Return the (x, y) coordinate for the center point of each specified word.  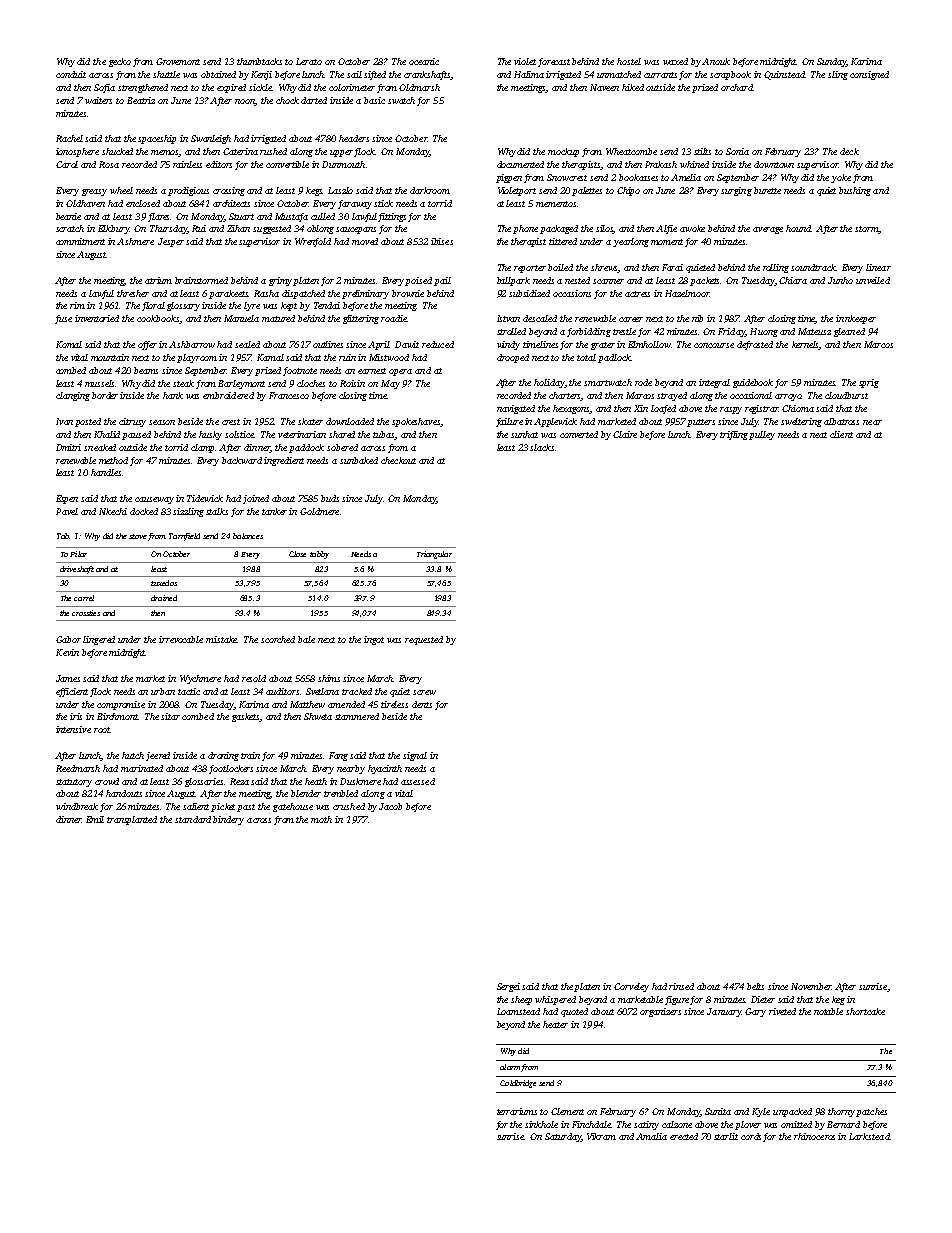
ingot (374, 640)
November (811, 986)
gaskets (246, 717)
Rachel (69, 138)
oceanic (424, 61)
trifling (734, 435)
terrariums (517, 1111)
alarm (510, 1067)
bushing (855, 191)
